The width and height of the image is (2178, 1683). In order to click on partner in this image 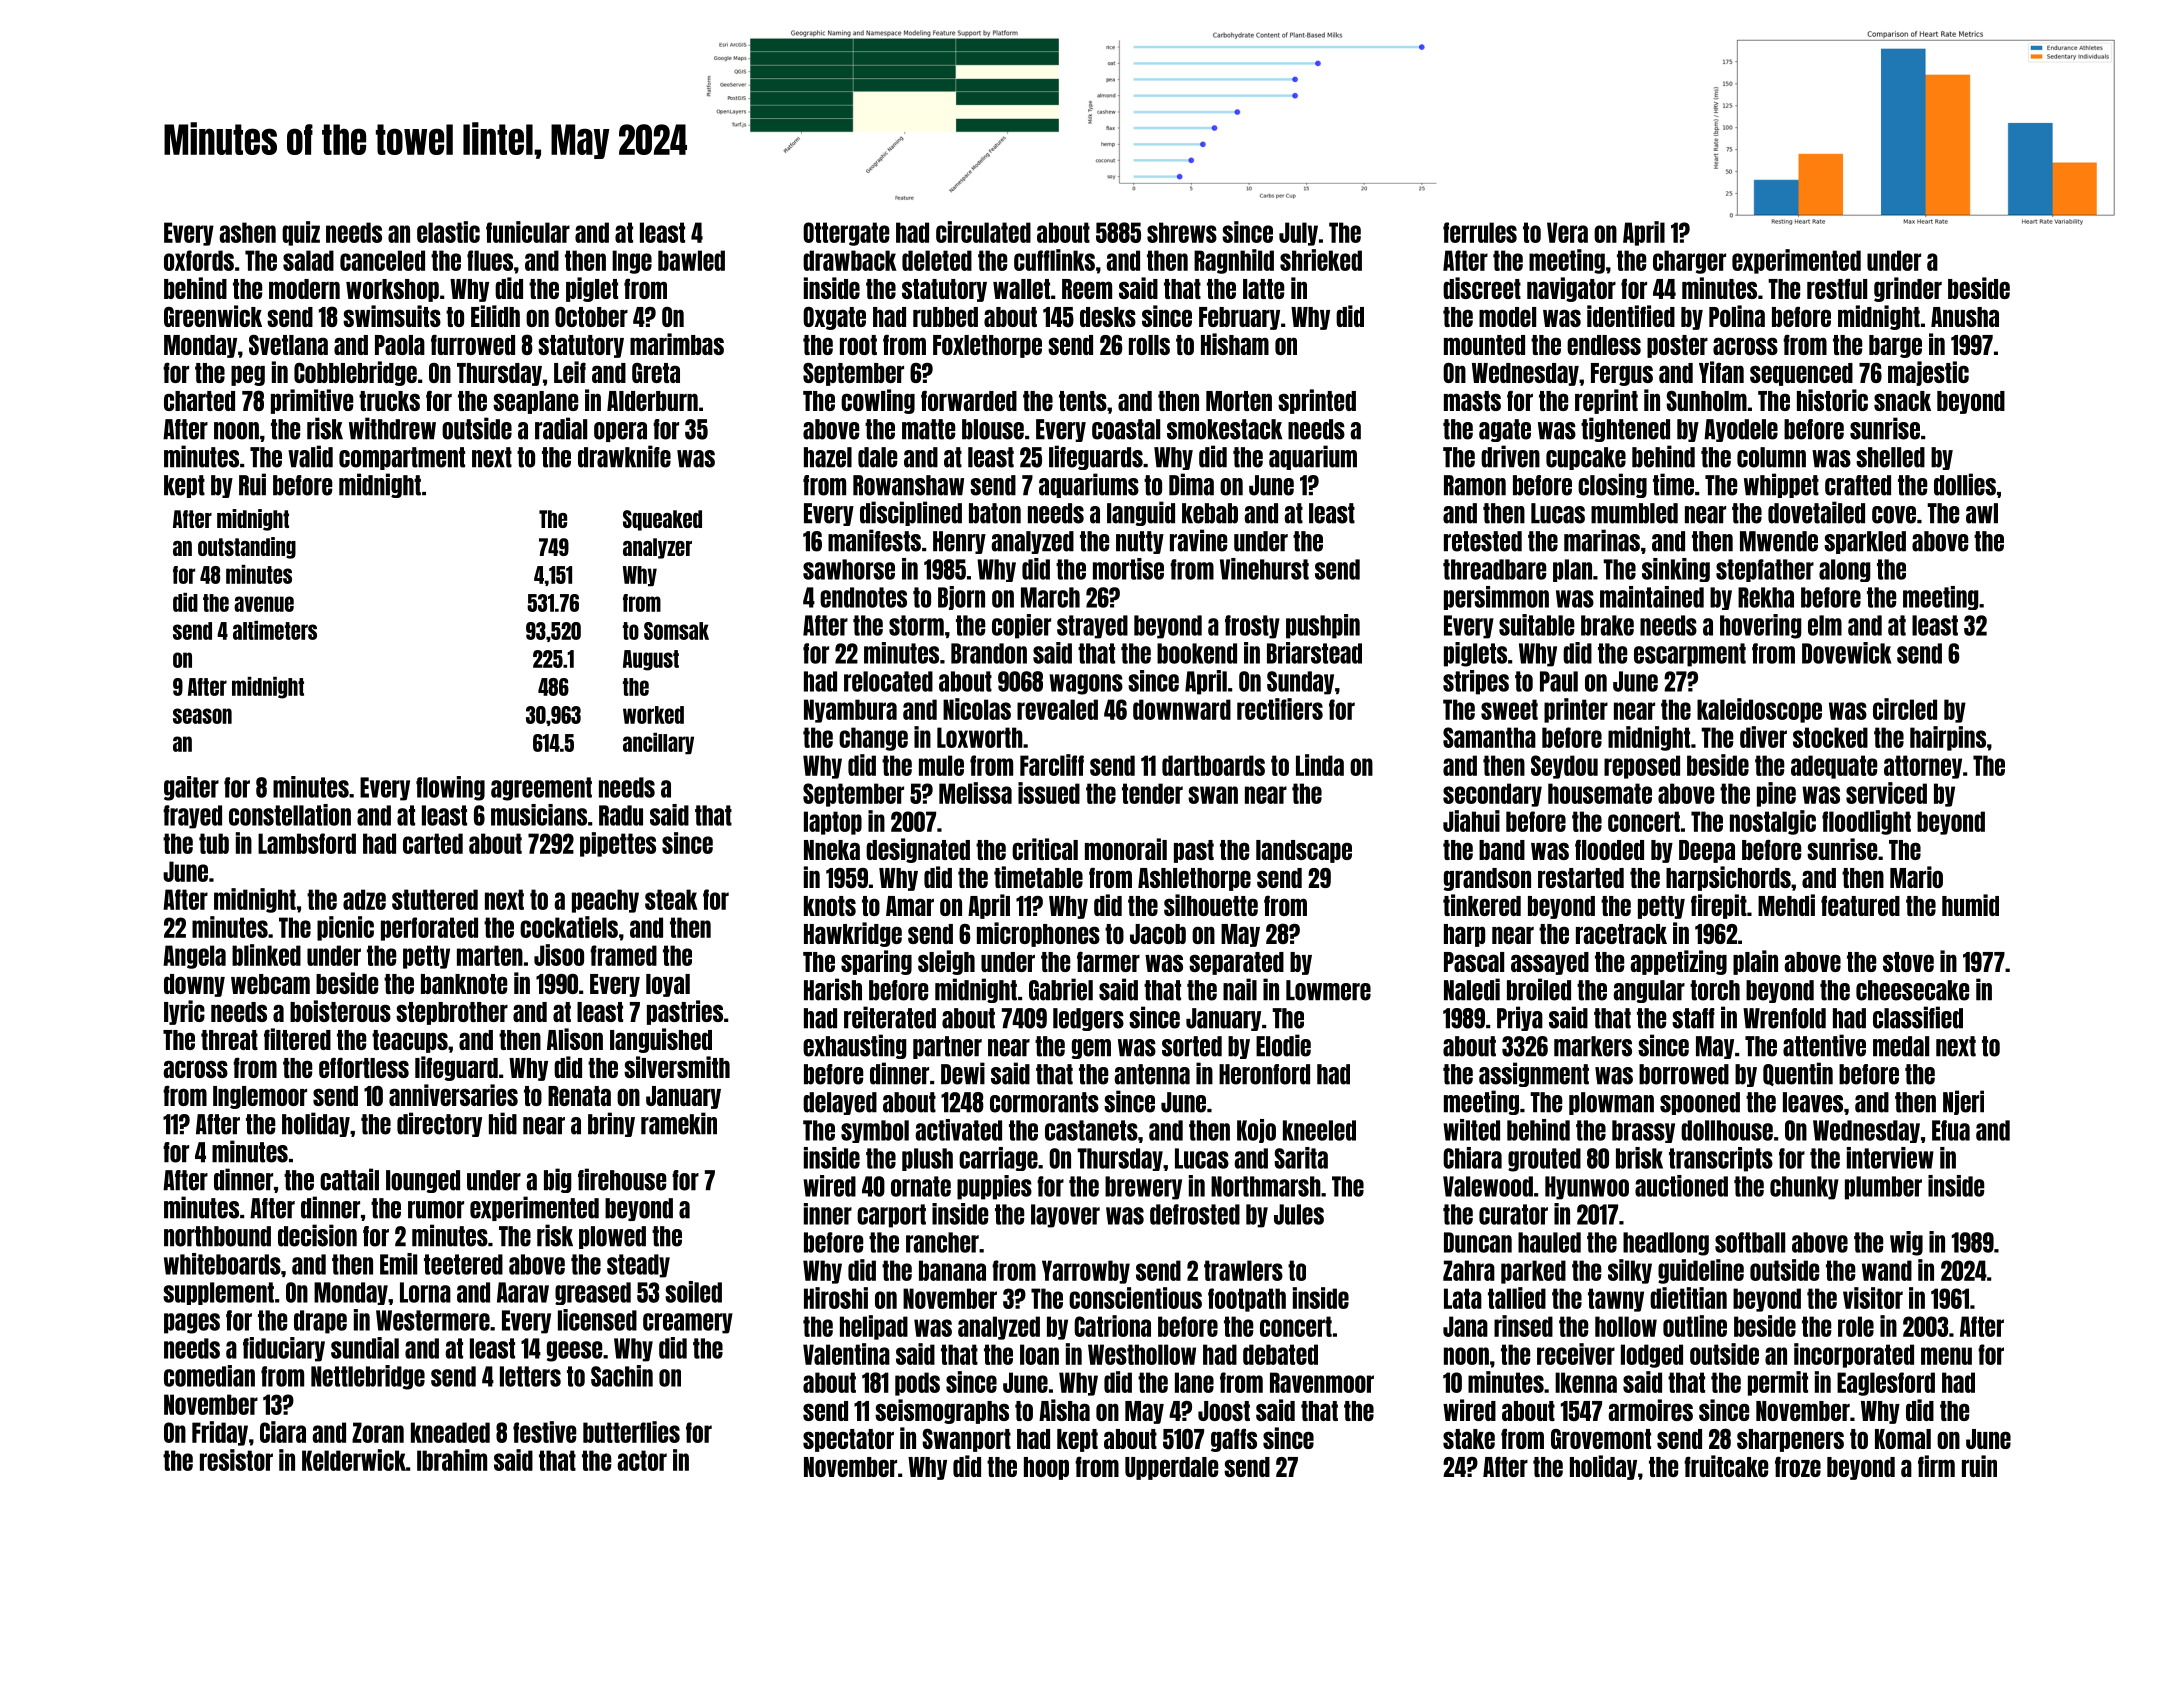, I will do `click(947, 1047)`.
